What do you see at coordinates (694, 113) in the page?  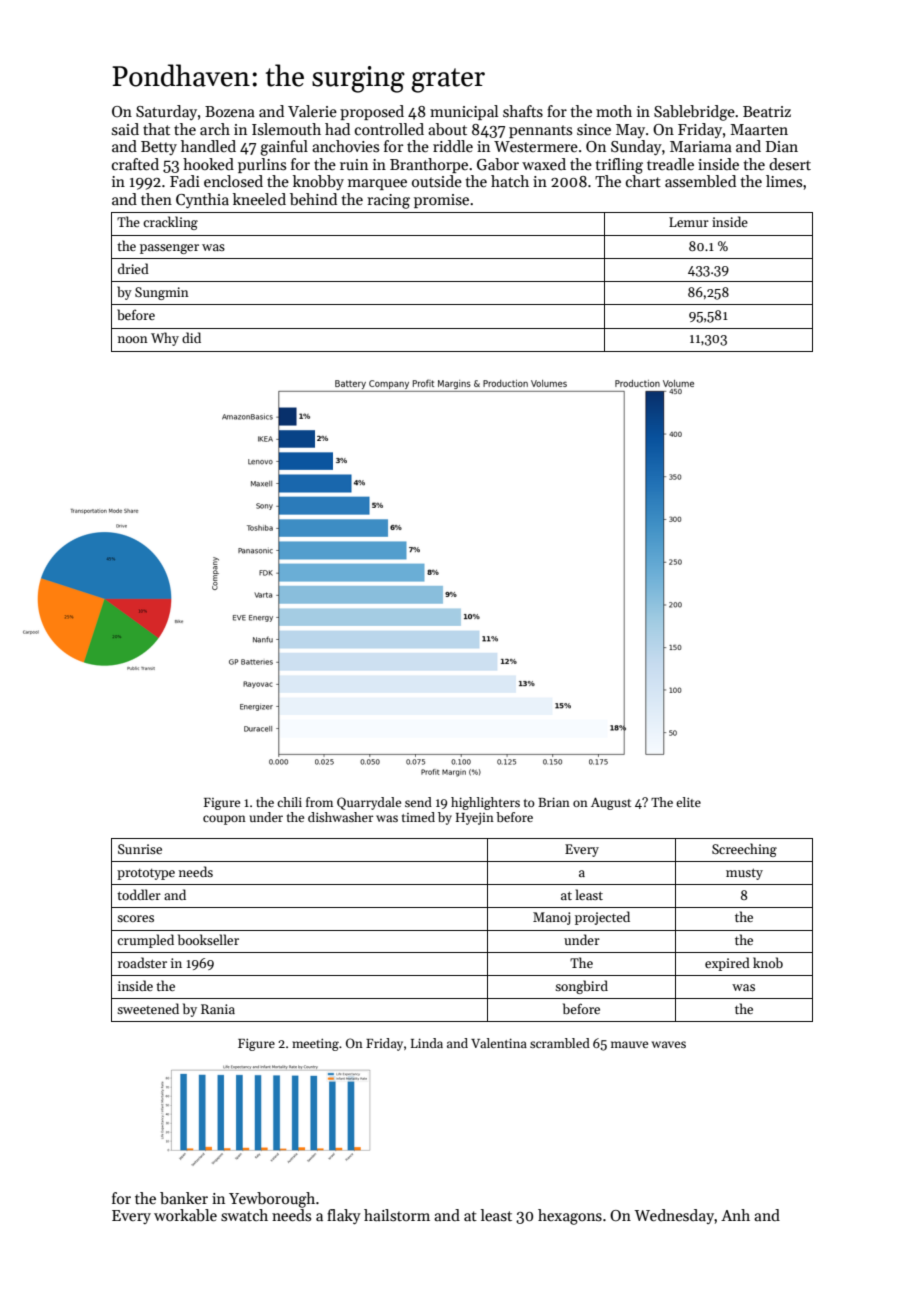 I see `Sablebridge` at bounding box center [694, 113].
